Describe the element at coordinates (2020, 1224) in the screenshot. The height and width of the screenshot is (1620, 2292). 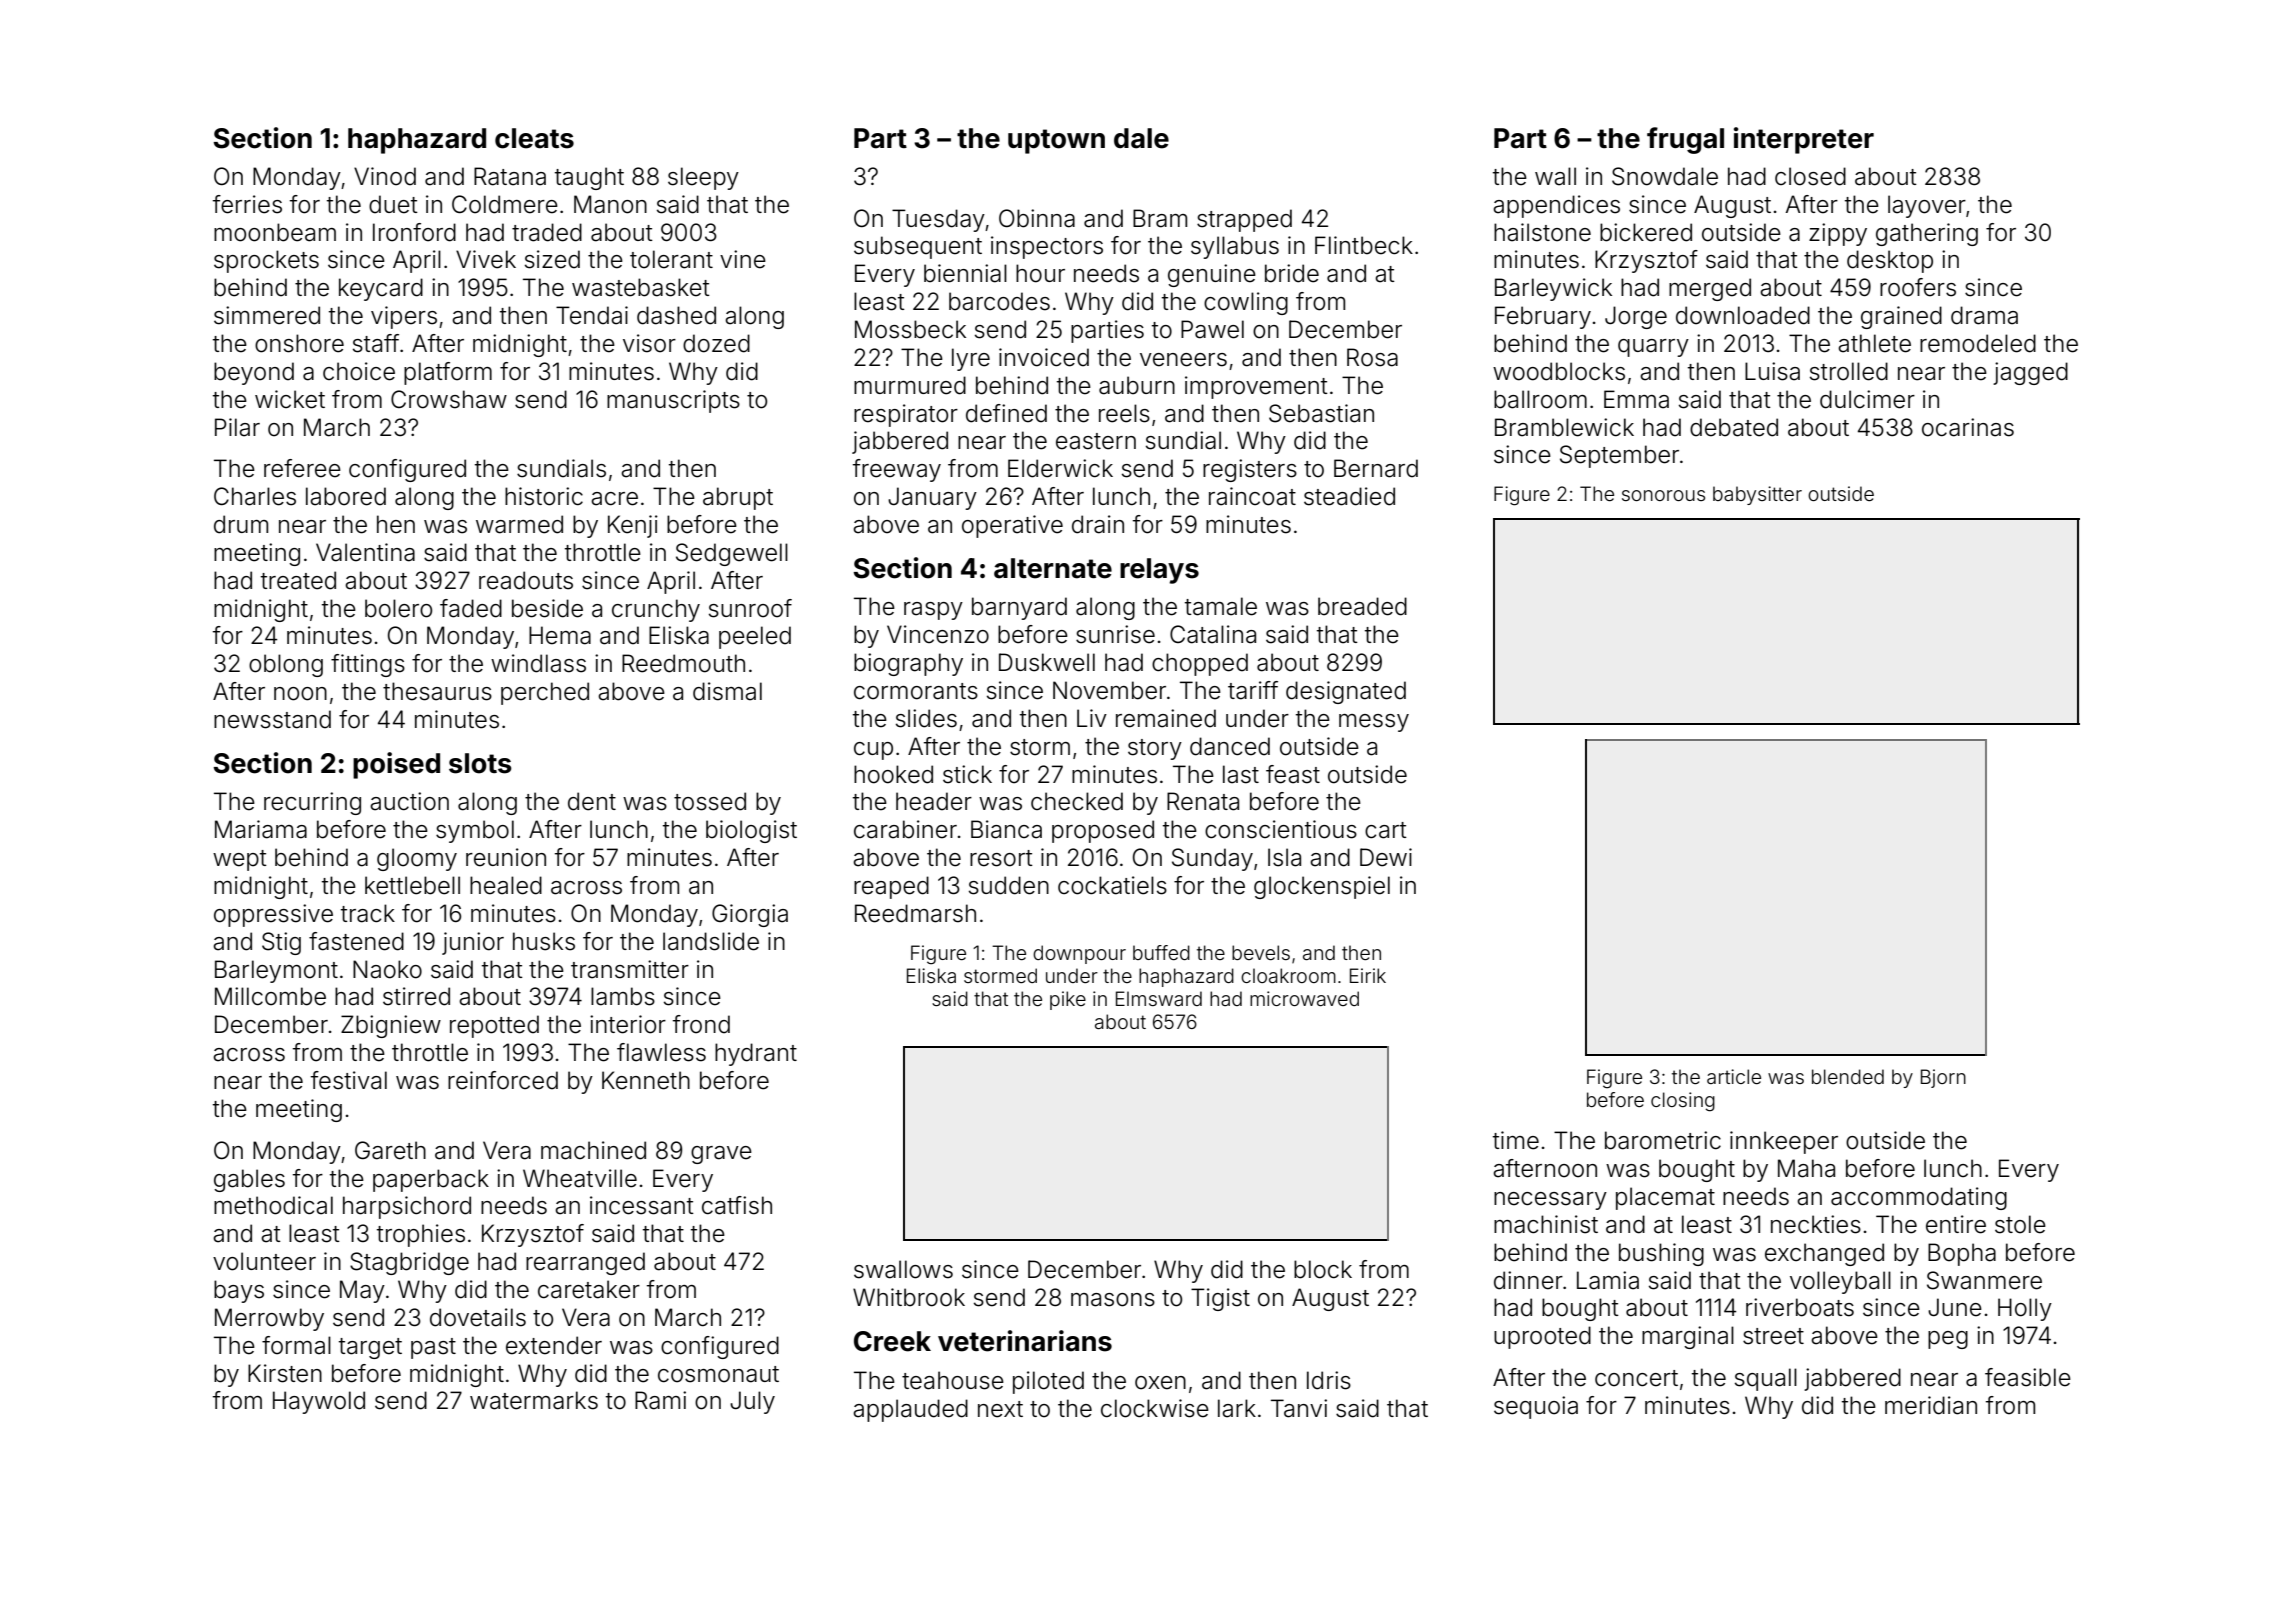
I see `stole` at that location.
